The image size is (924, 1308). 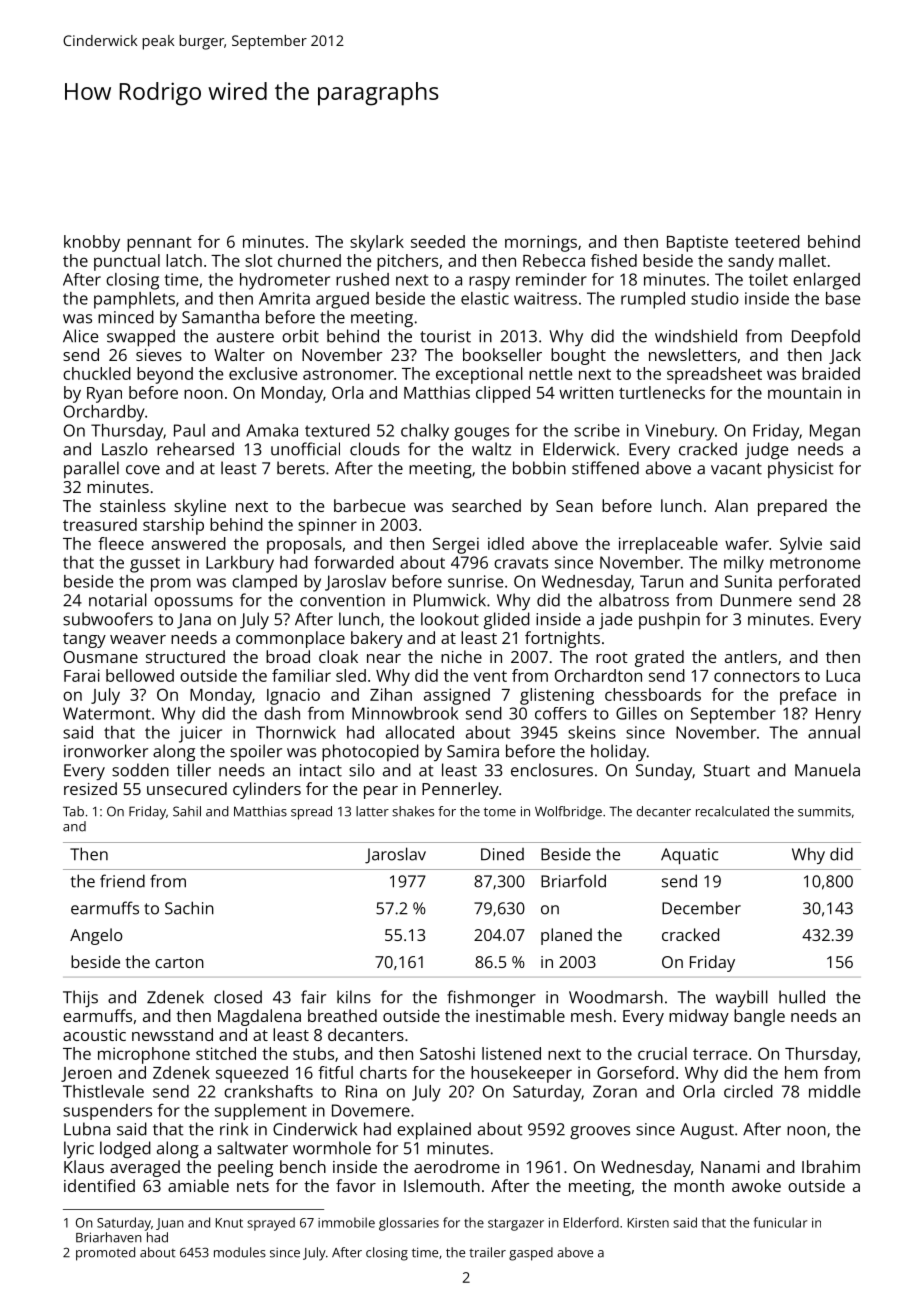 I want to click on Manuela, so click(x=827, y=770).
